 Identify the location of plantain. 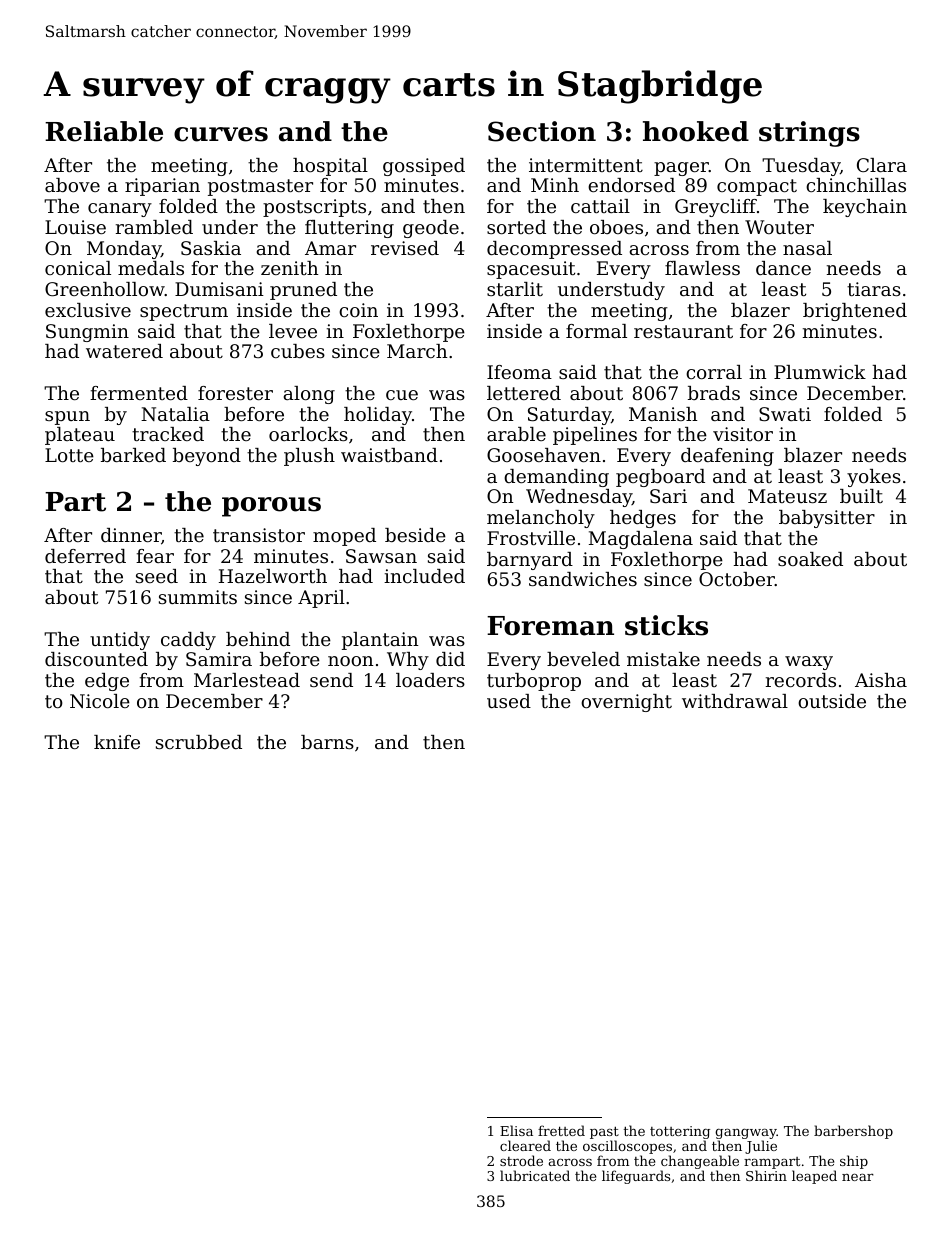
(380, 641).
